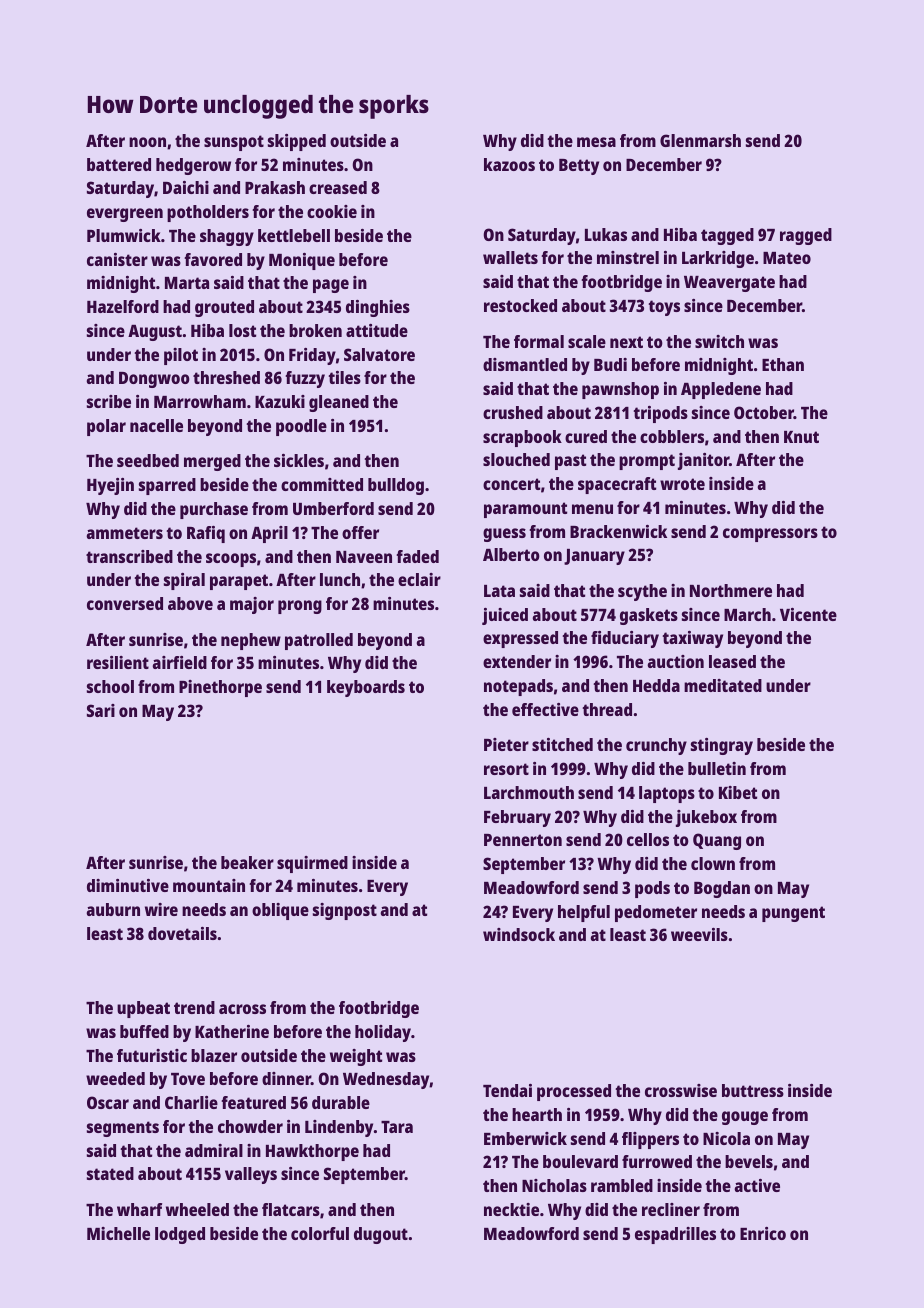  Describe the element at coordinates (718, 259) in the screenshot. I see `Larkridge` at that location.
